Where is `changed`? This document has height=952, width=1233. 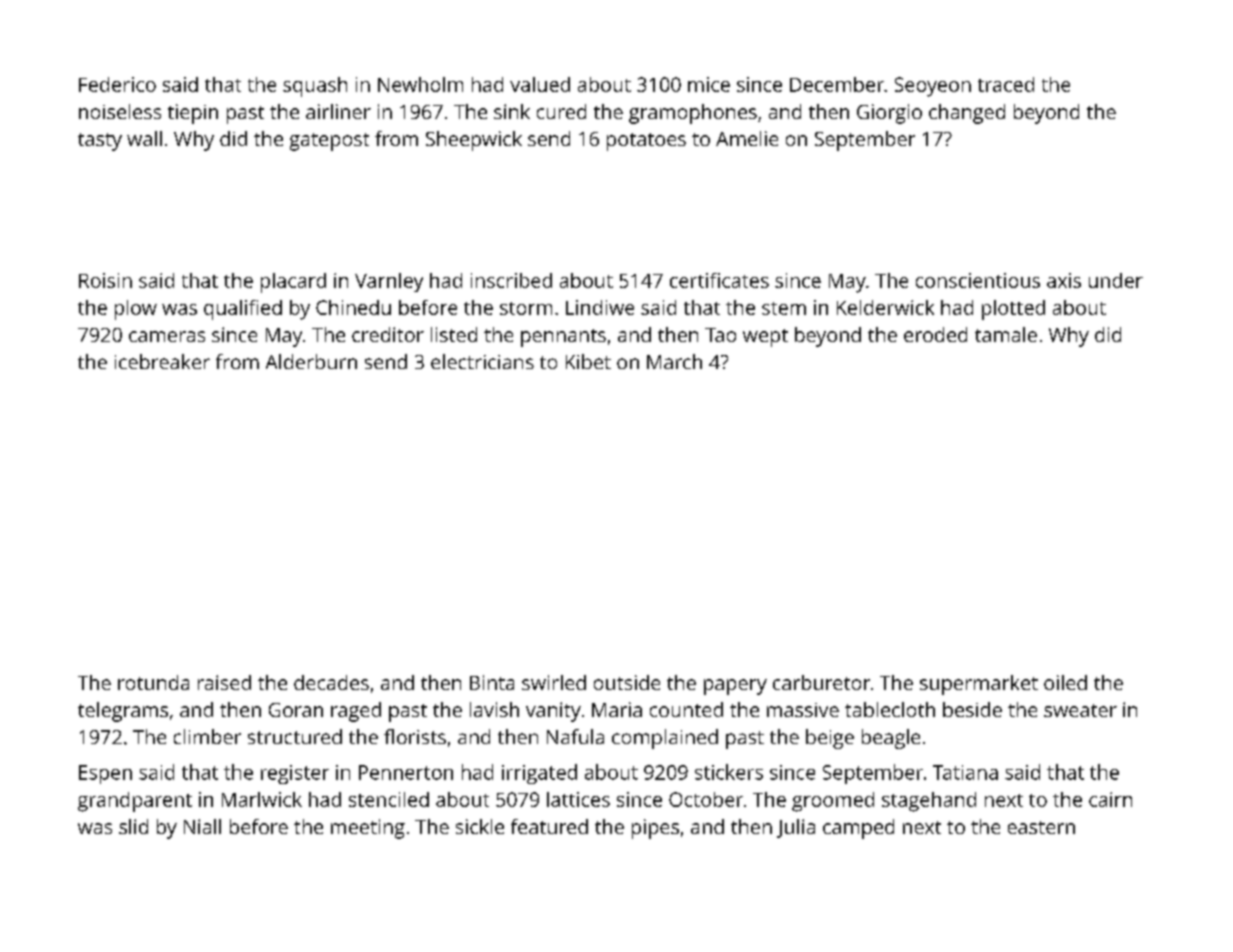 changed is located at coordinates (967, 114).
